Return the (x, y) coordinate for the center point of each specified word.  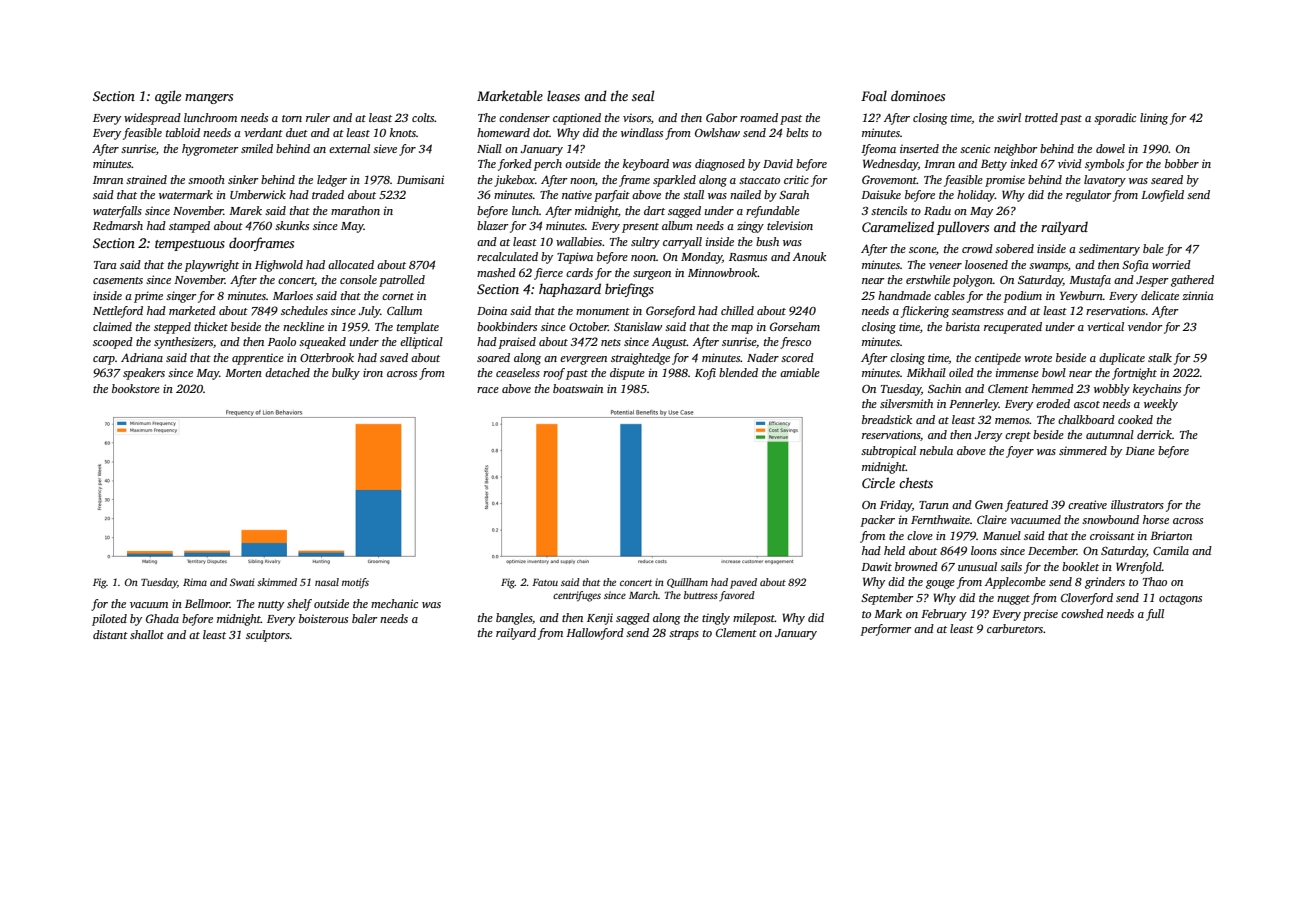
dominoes (918, 95)
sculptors (268, 636)
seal (643, 95)
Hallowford (595, 634)
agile (168, 97)
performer (885, 630)
